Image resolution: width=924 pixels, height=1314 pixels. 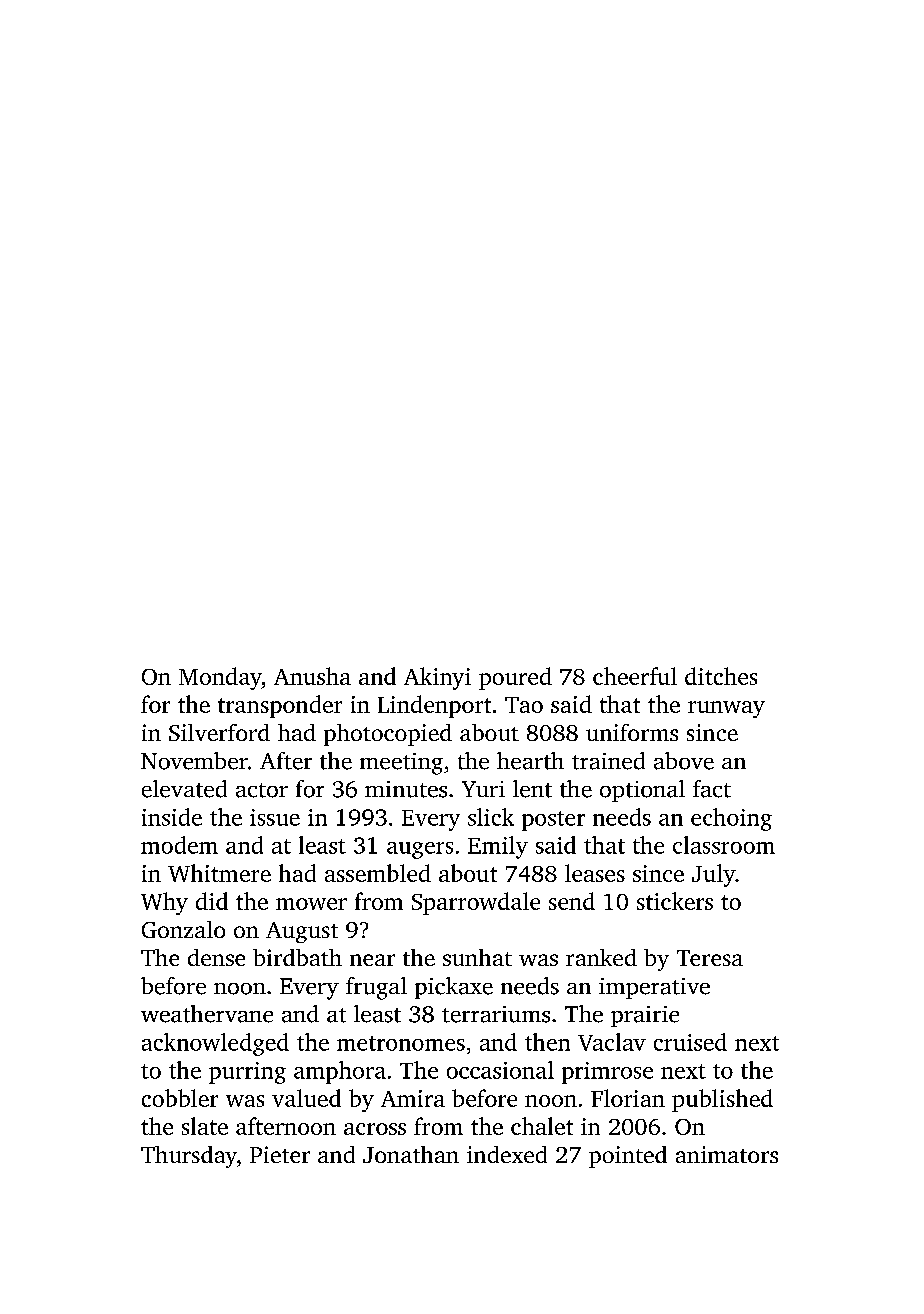 What do you see at coordinates (498, 847) in the screenshot?
I see `Emily` at bounding box center [498, 847].
